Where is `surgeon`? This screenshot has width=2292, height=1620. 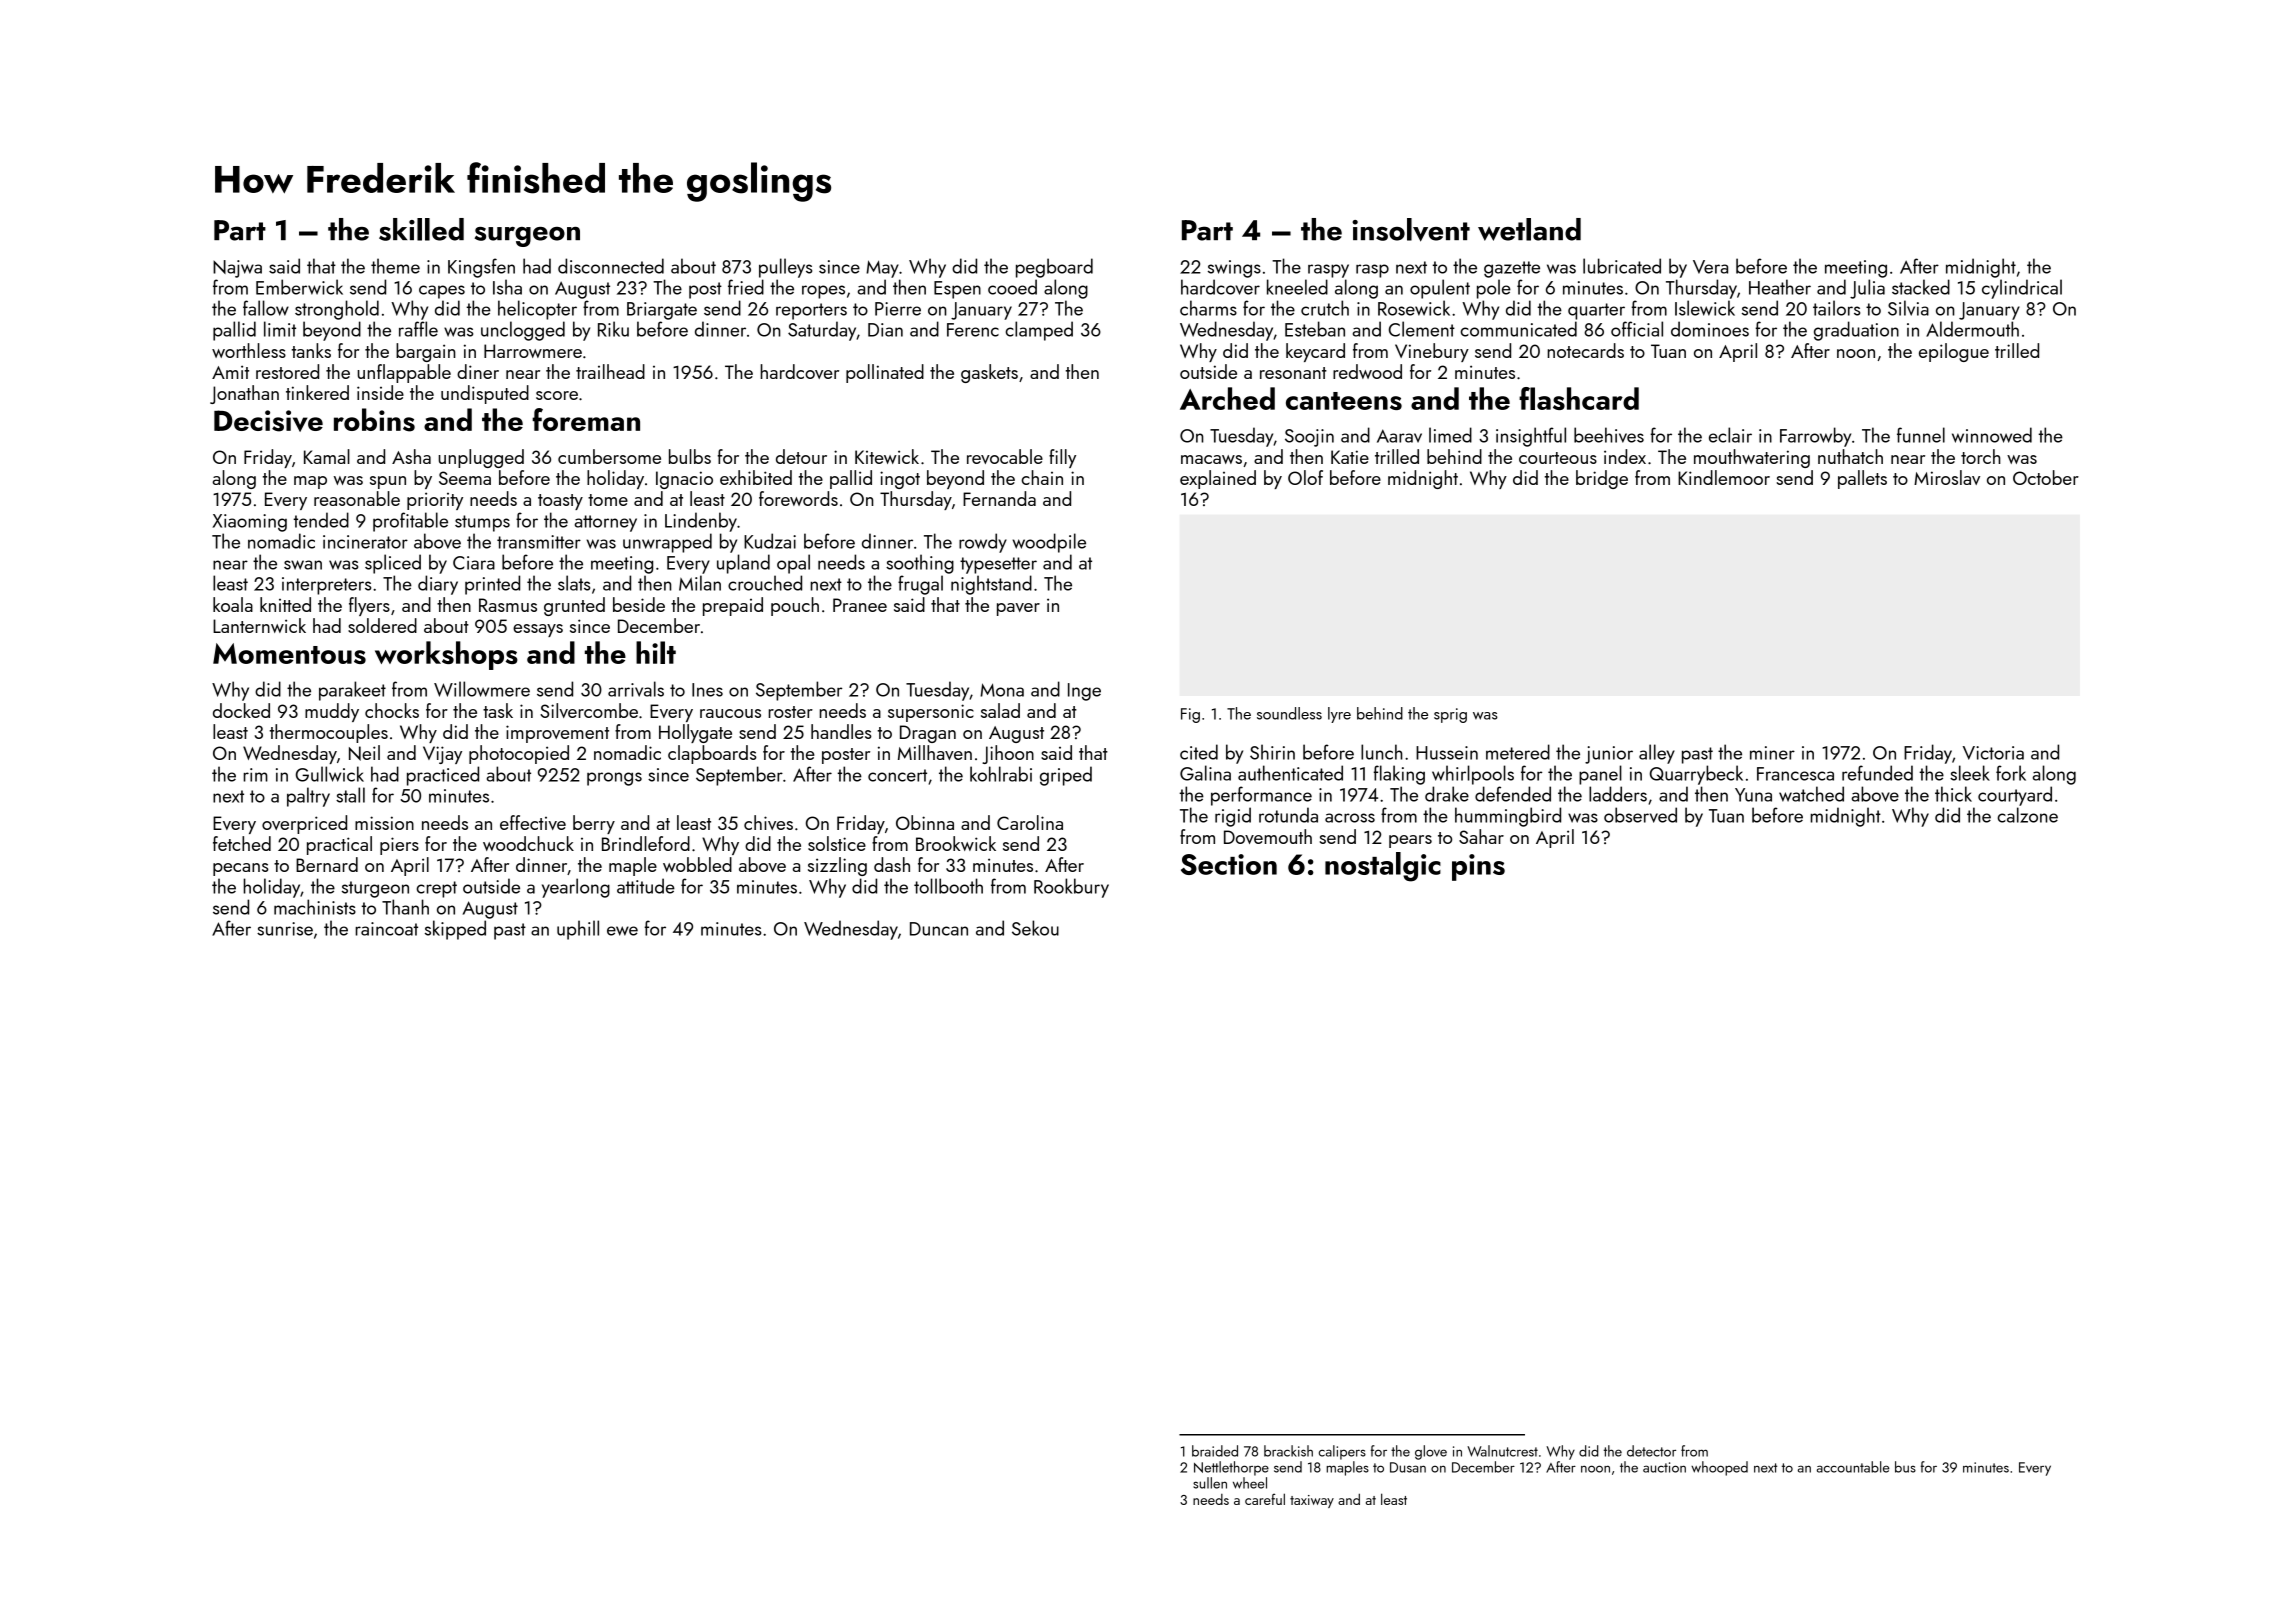 surgeon is located at coordinates (527, 237).
